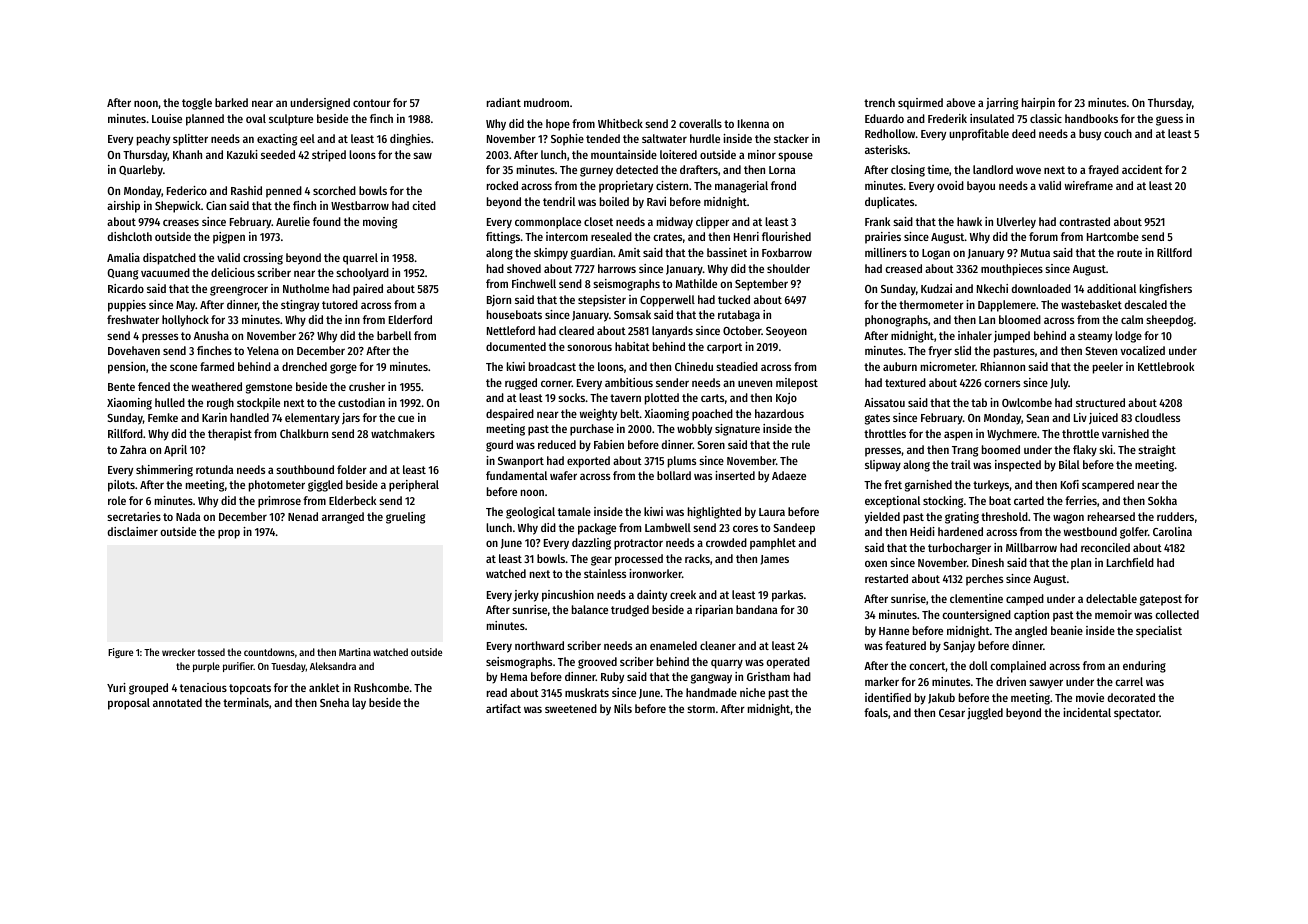 This page has height=924, width=1308. Describe the element at coordinates (1130, 562) in the page. I see `Larchfield` at that location.
